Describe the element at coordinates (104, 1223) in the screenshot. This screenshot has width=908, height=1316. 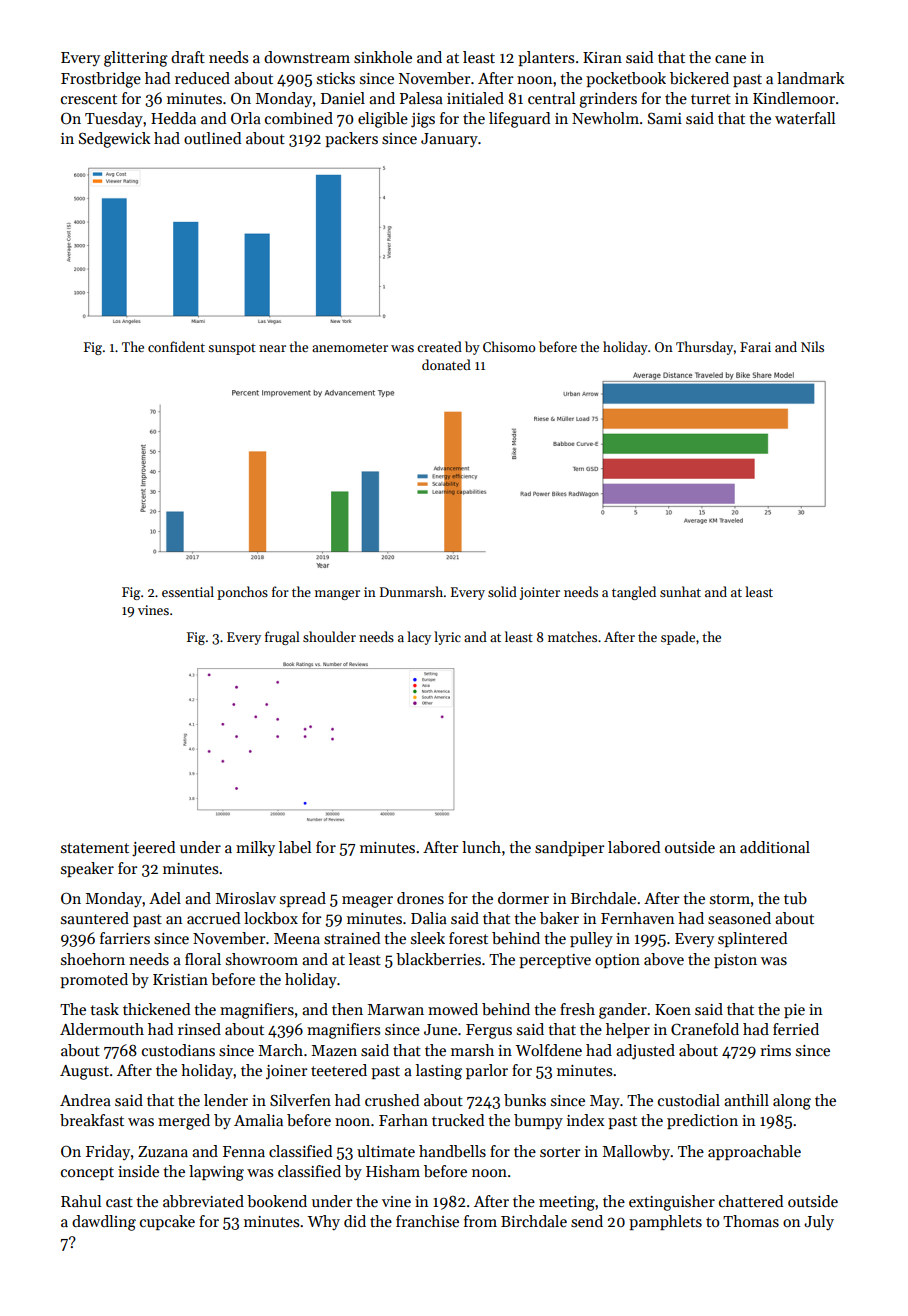
I see `dawdling` at that location.
